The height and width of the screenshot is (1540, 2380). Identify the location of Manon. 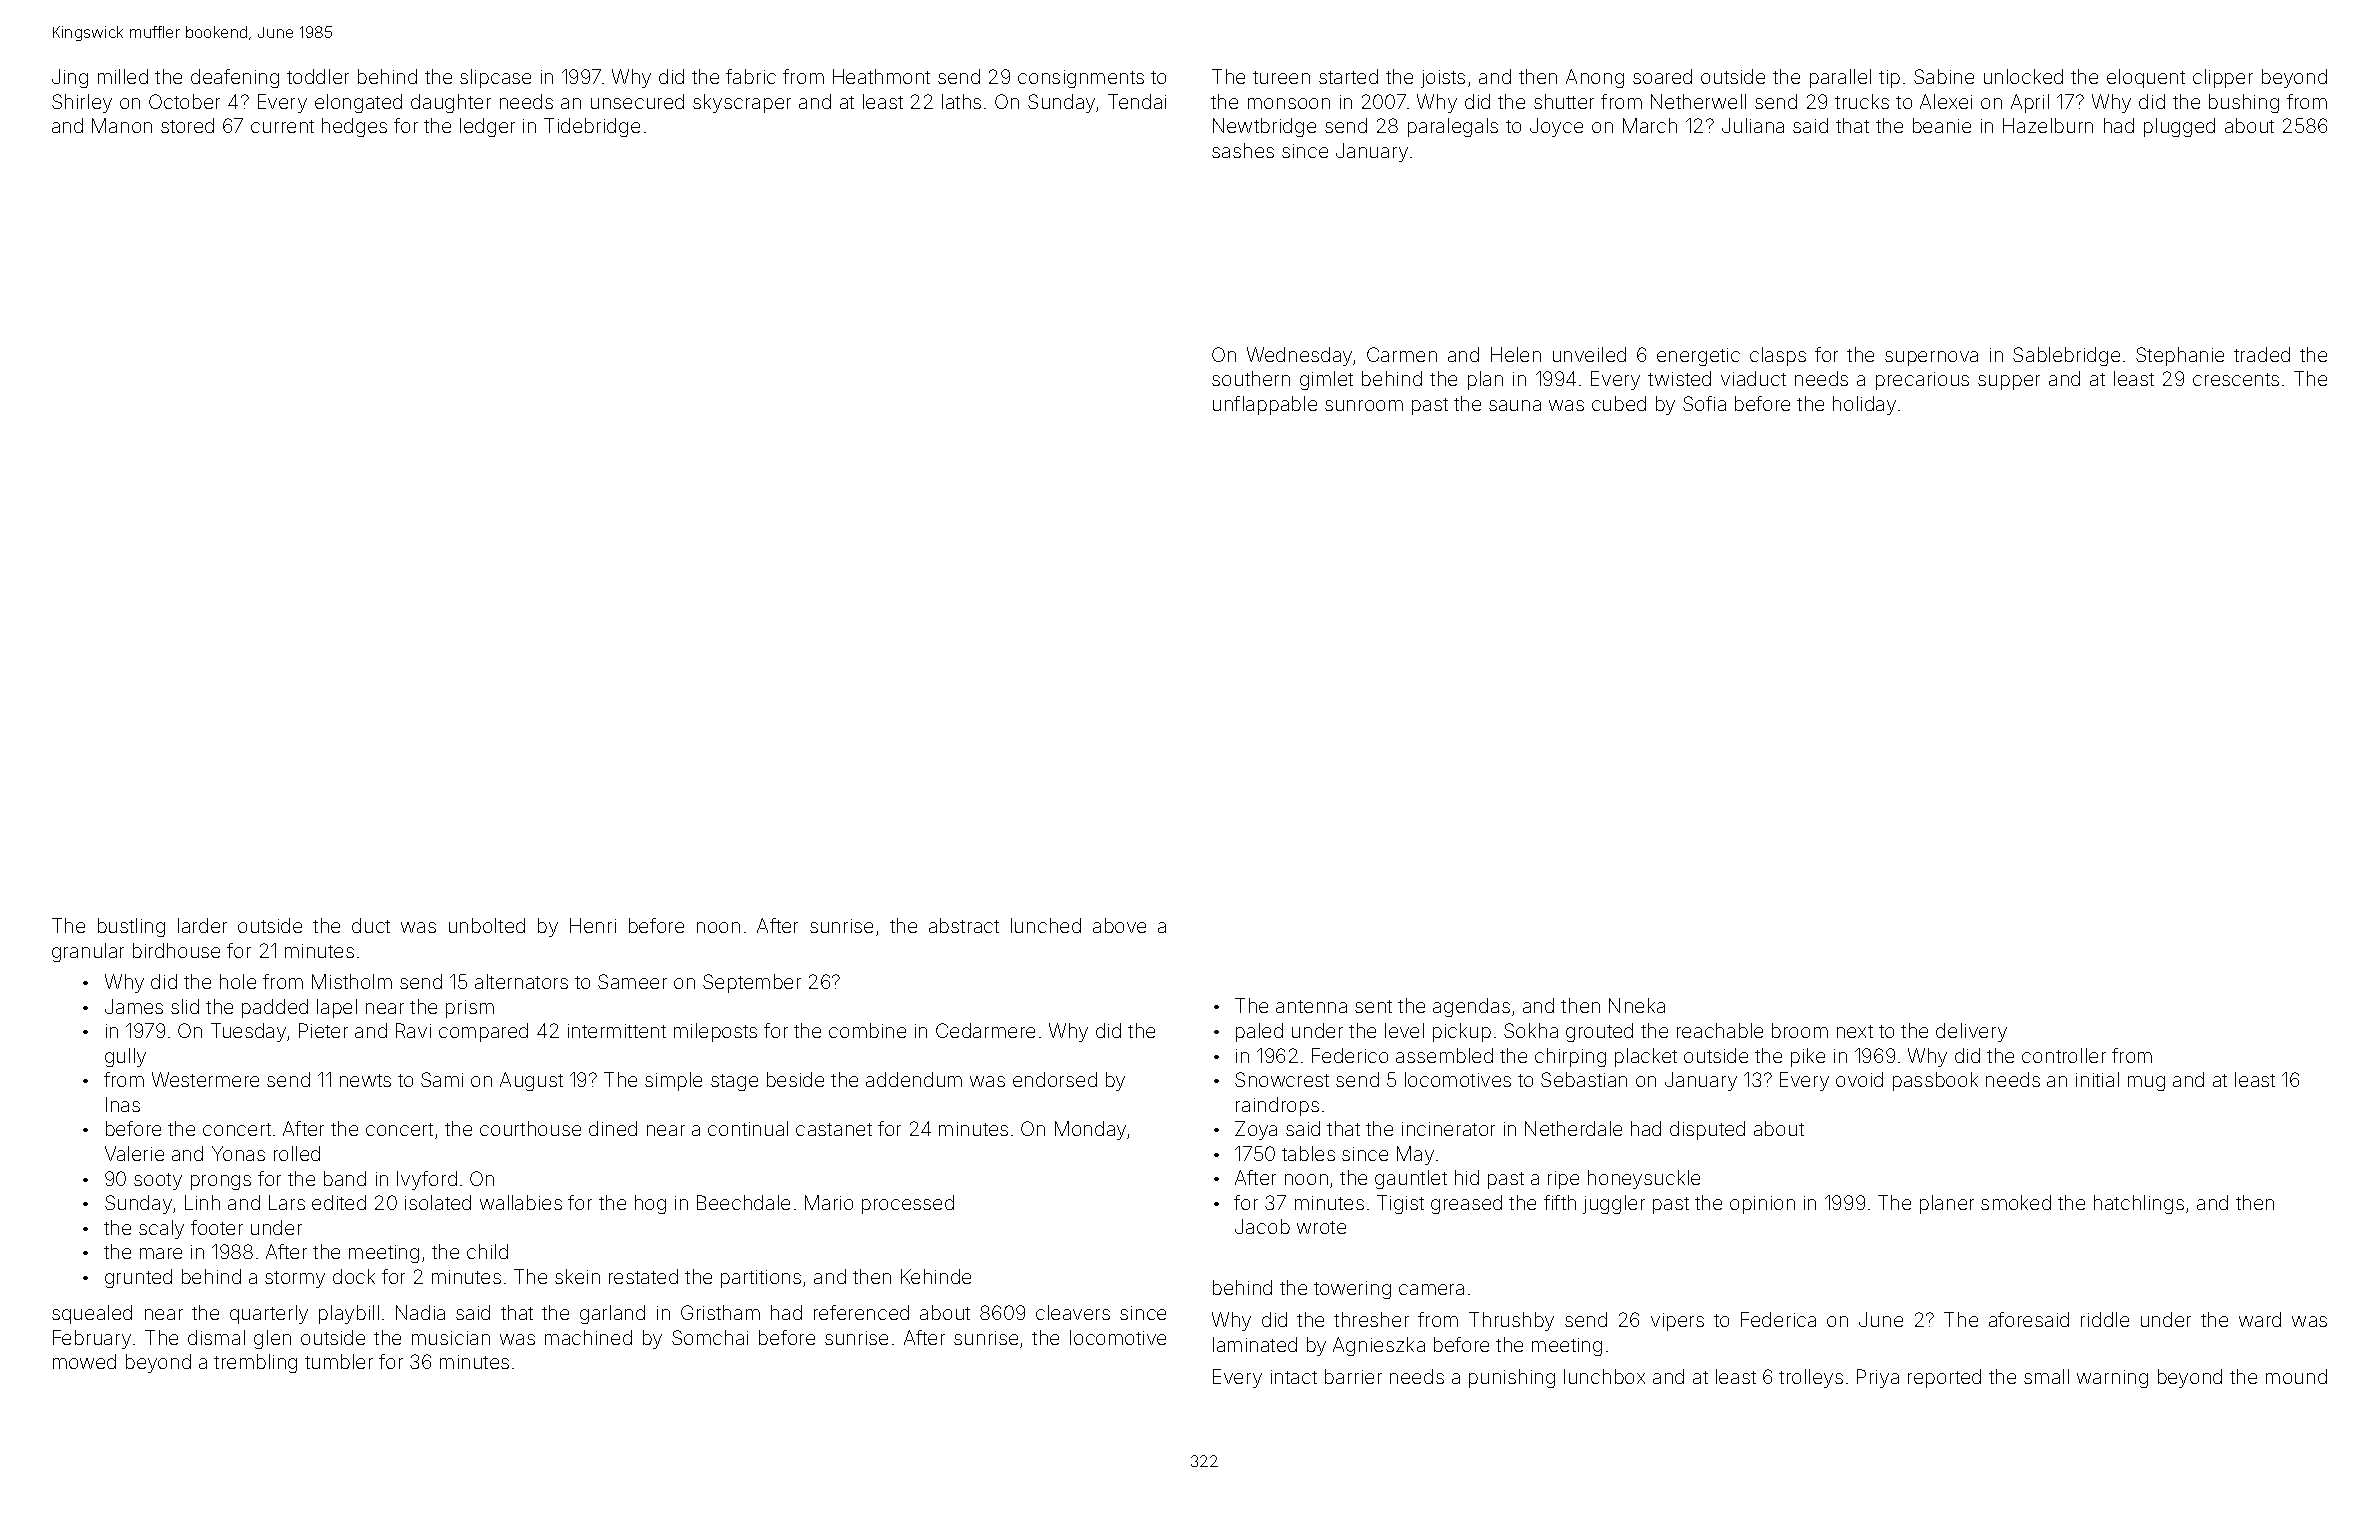
(122, 125).
